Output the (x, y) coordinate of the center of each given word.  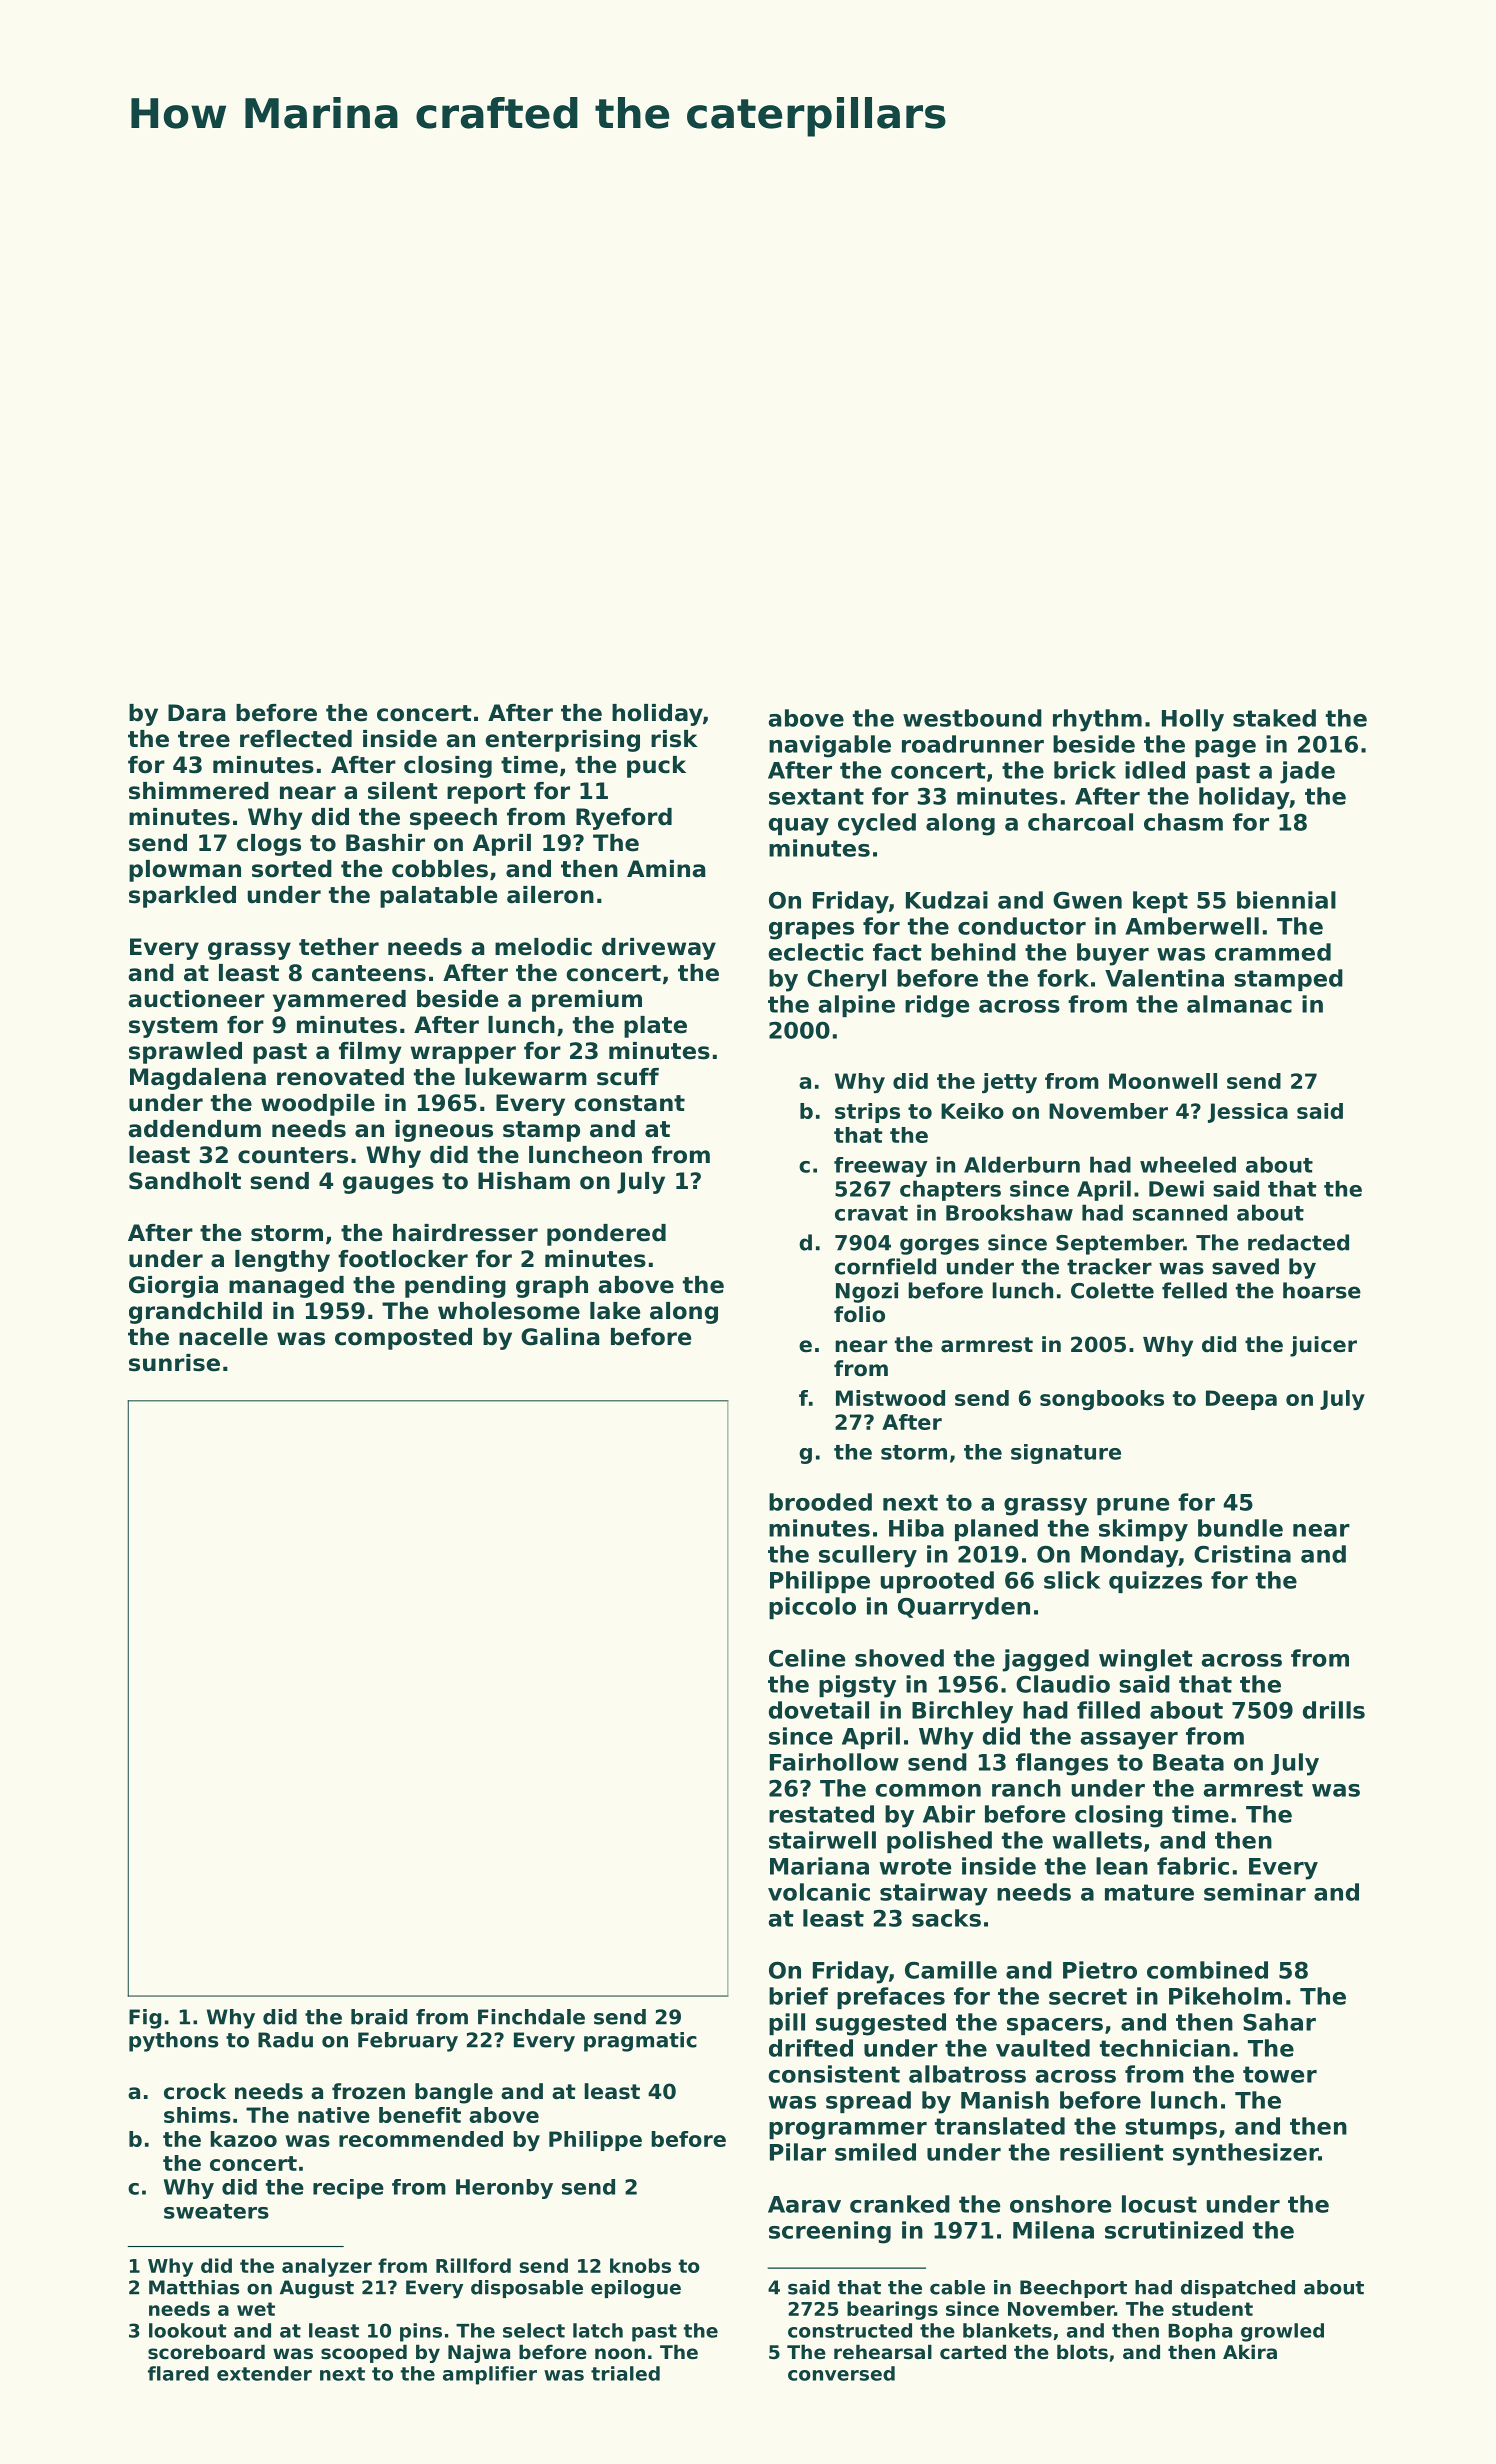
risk (674, 739)
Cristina (1242, 1554)
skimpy (1143, 1530)
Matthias (194, 2287)
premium (587, 1001)
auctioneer (196, 999)
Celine (807, 1658)
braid (379, 2017)
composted (403, 1339)
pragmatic (640, 2042)
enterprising (562, 741)
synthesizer (1246, 2154)
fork (1063, 978)
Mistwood (890, 1398)
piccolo (812, 1608)
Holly (1193, 720)
